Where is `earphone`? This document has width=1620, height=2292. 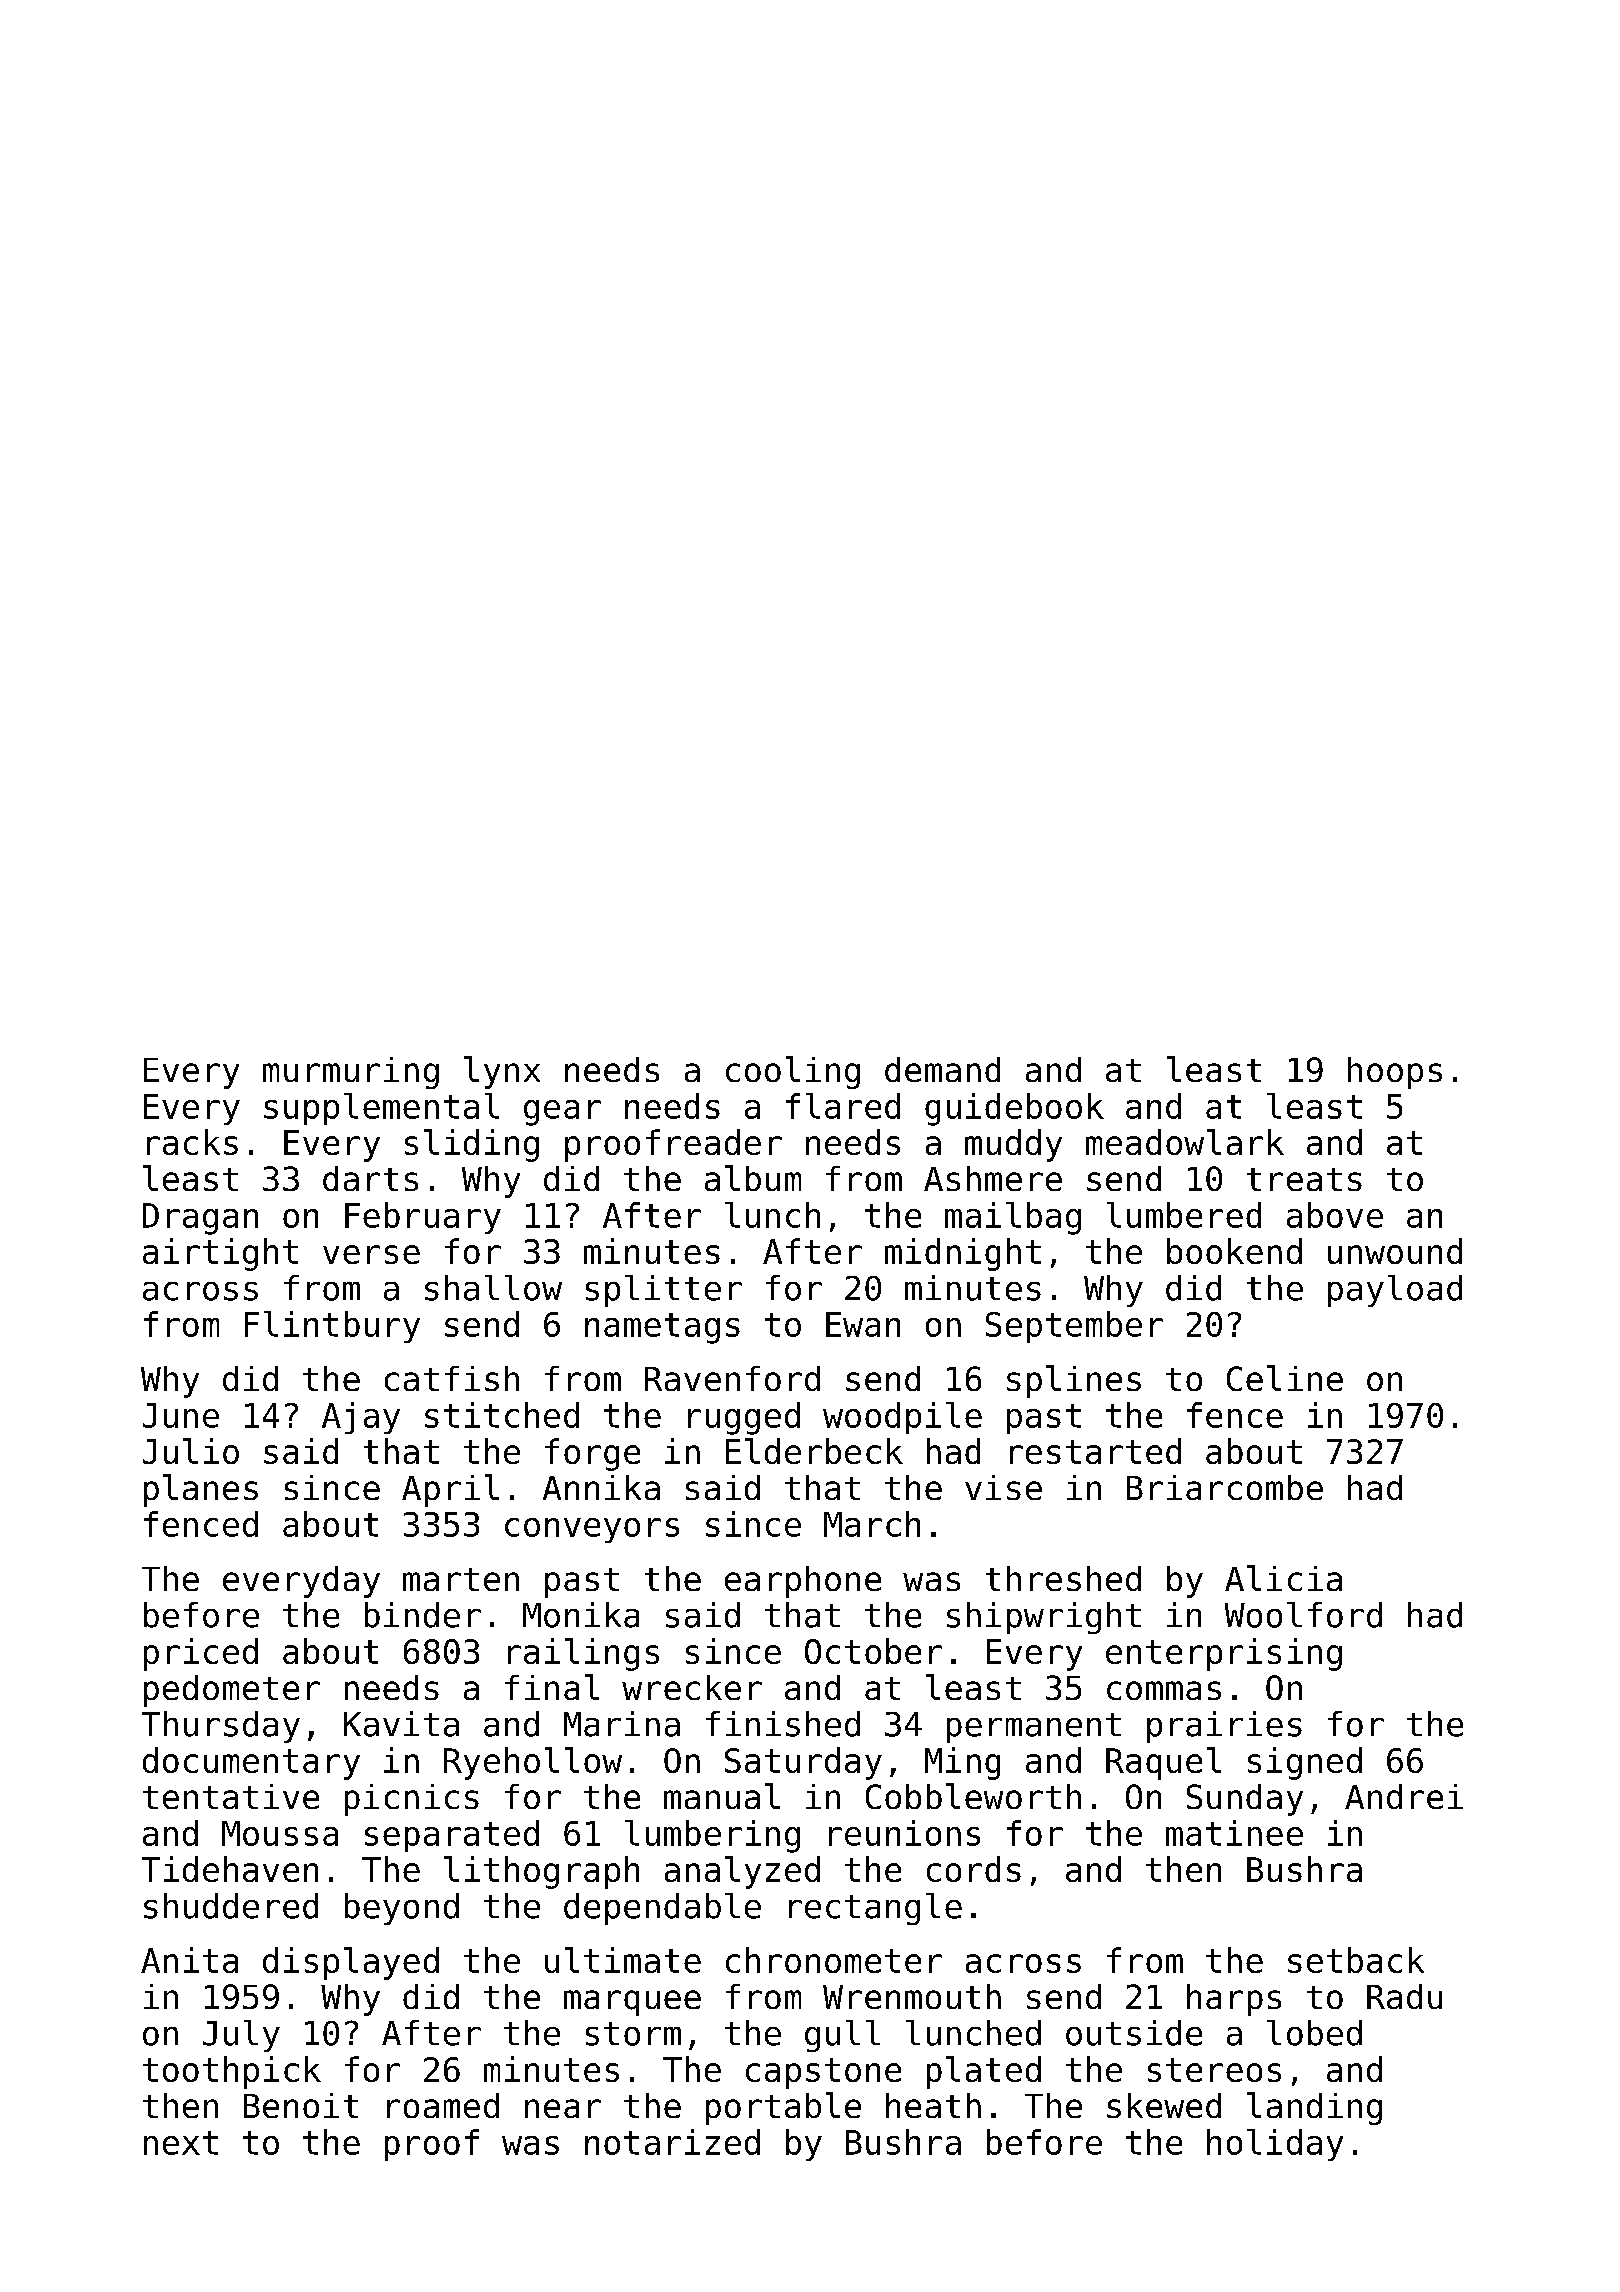 earphone is located at coordinates (803, 1582).
